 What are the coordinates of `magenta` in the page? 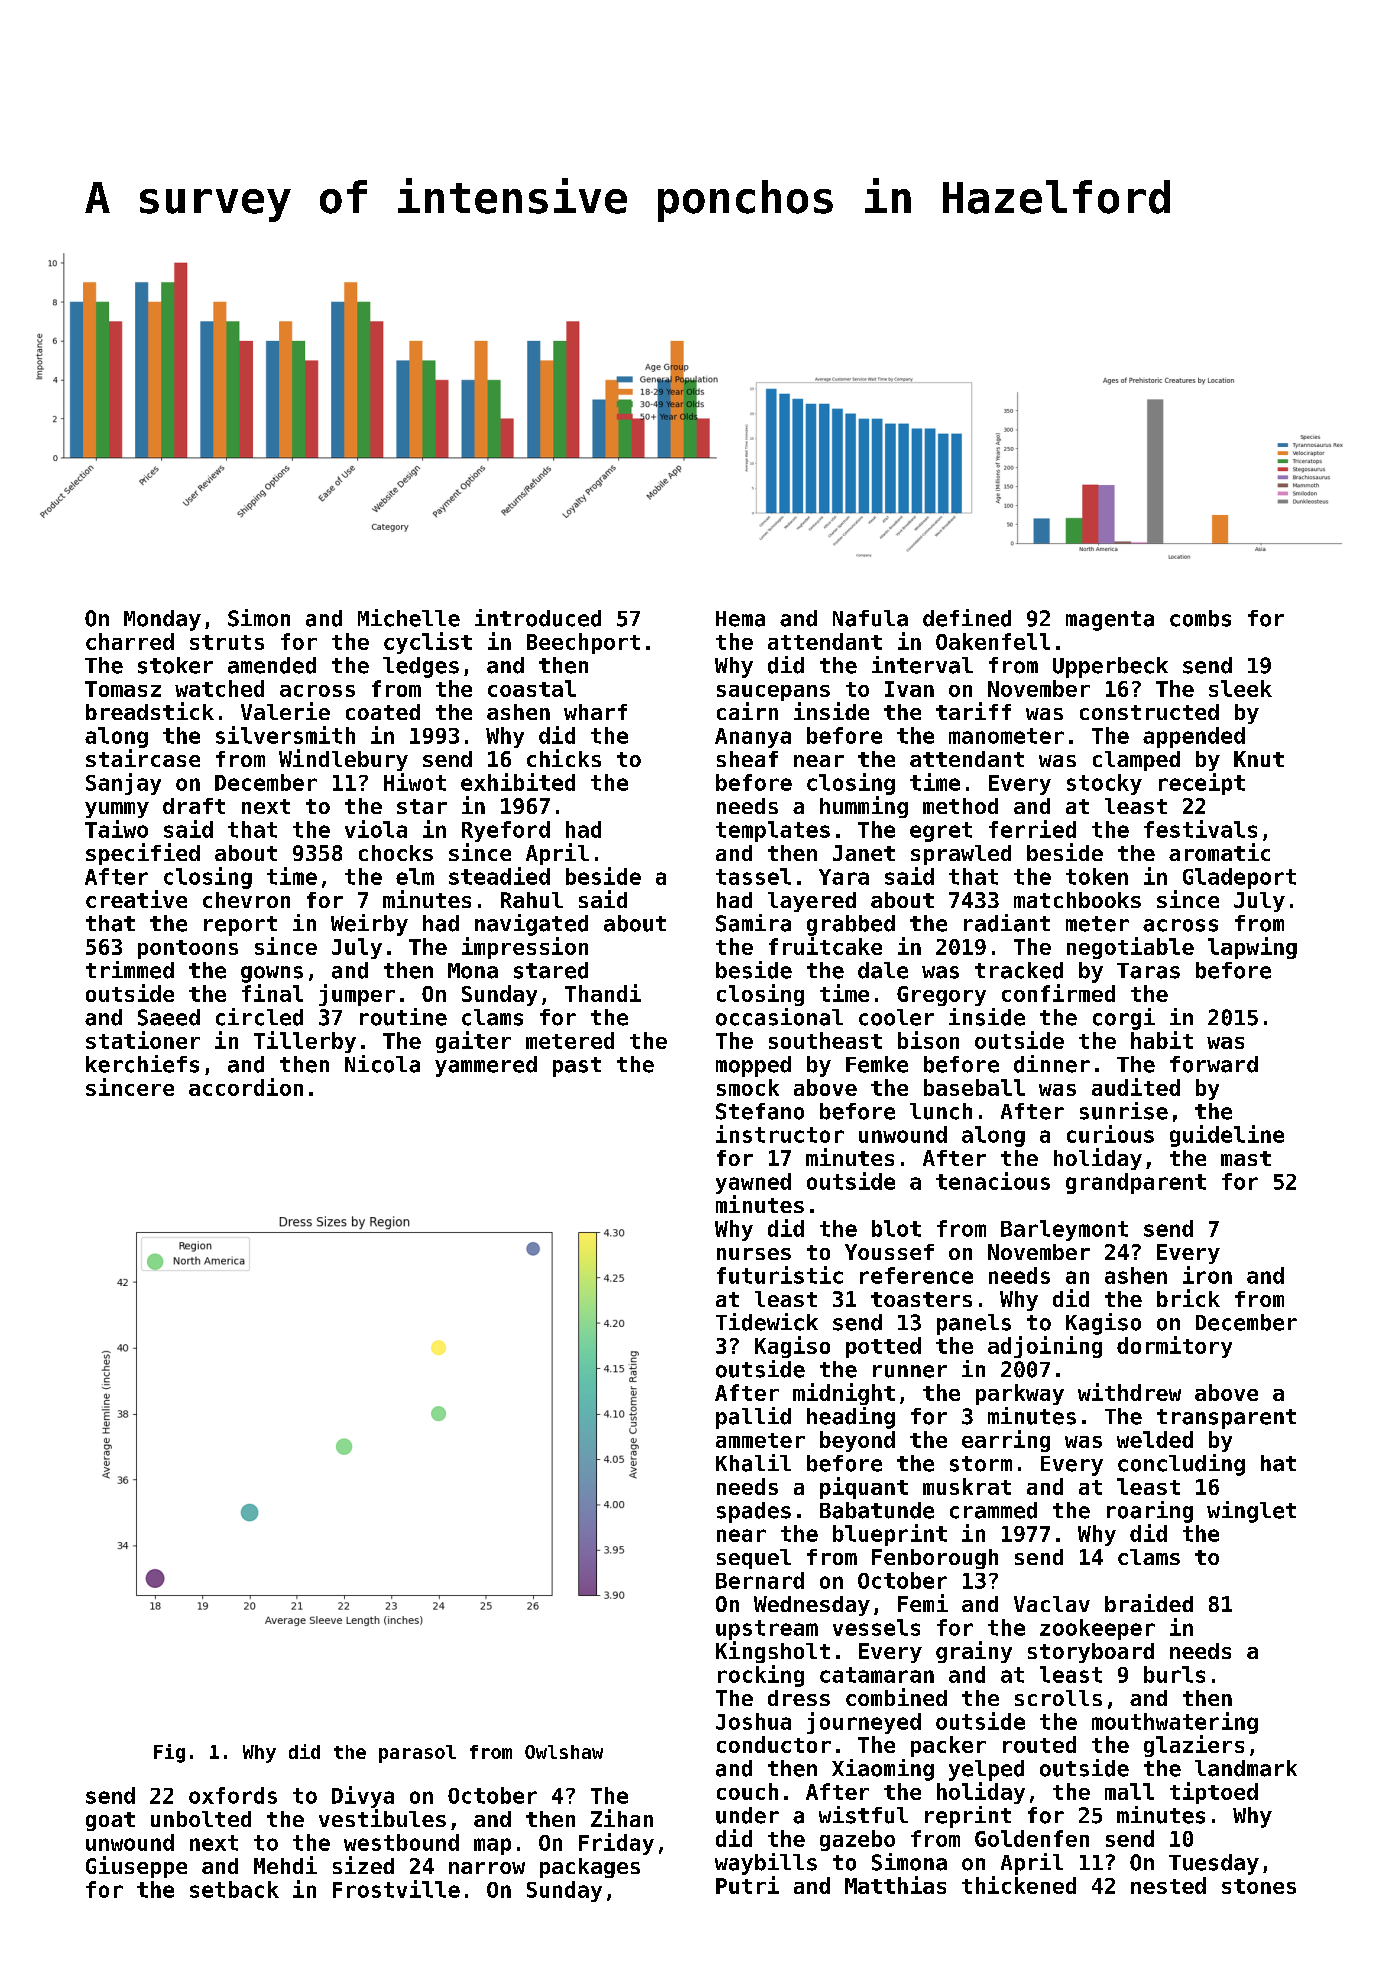 It's located at (1110, 621).
